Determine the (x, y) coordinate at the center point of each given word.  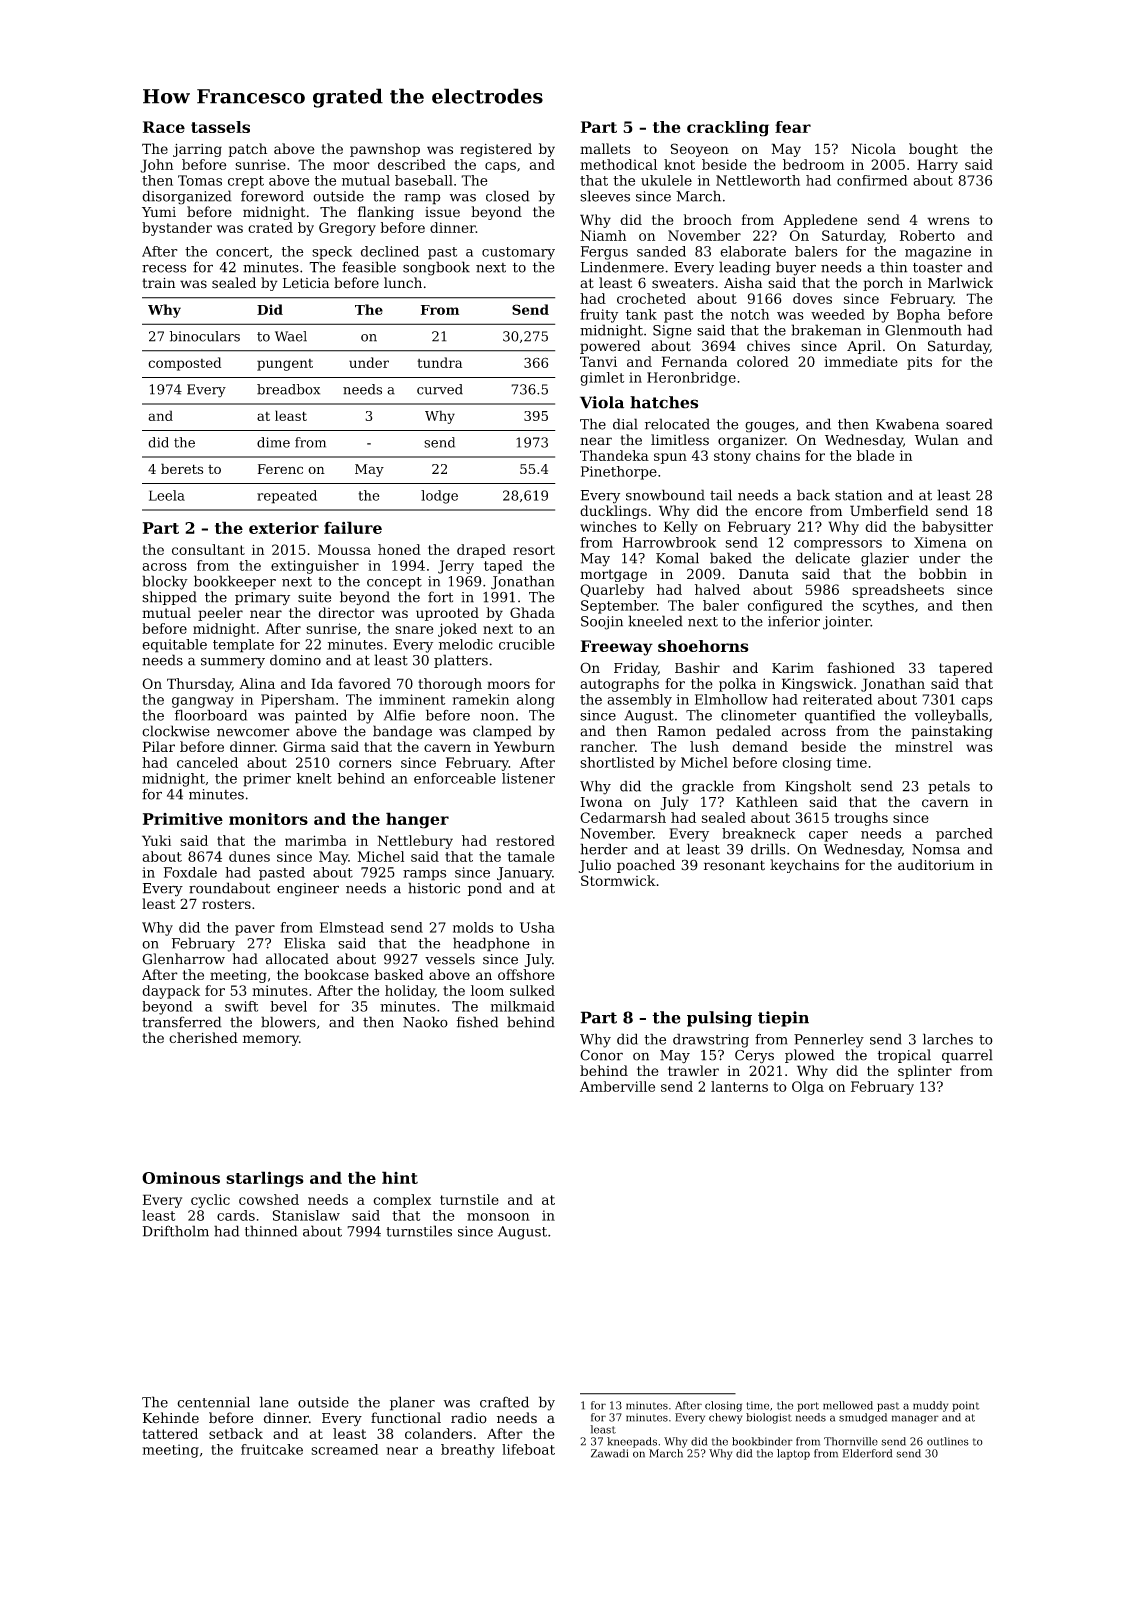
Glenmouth (923, 330)
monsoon (498, 1217)
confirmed (872, 180)
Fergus (604, 253)
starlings (265, 1179)
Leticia (306, 283)
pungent (285, 365)
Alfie (399, 715)
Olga (808, 1088)
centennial (213, 1402)
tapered (966, 669)
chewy (725, 1418)
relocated (677, 424)
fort (440, 597)
